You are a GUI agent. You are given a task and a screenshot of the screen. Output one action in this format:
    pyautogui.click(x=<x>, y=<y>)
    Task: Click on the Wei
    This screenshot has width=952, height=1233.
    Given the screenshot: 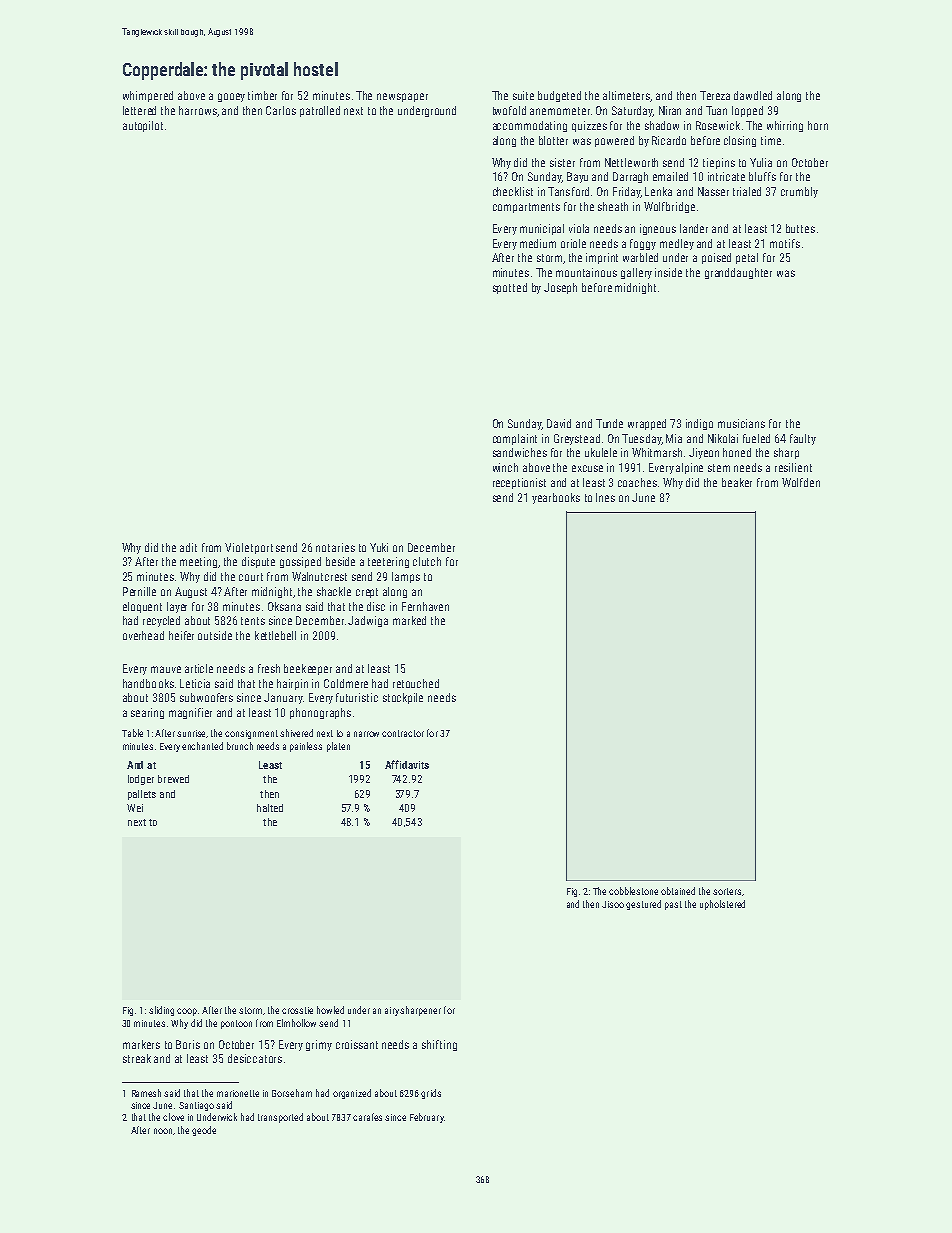 What is the action you would take?
    pyautogui.click(x=135, y=808)
